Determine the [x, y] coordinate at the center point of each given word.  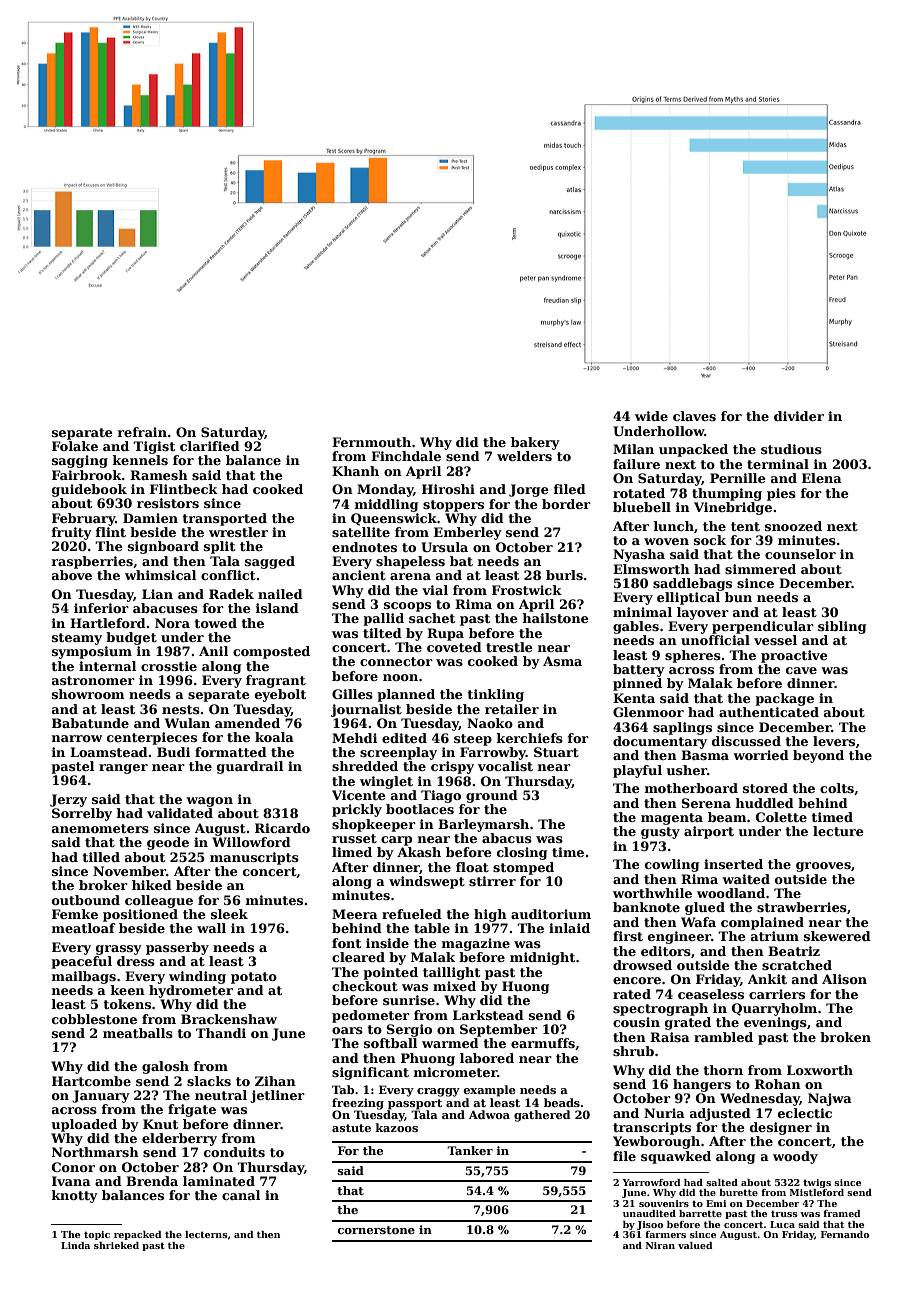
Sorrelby [82, 814]
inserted [733, 864]
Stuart [556, 752]
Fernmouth [371, 442]
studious [791, 449]
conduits [234, 1152]
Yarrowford [651, 1182]
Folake [75, 446]
